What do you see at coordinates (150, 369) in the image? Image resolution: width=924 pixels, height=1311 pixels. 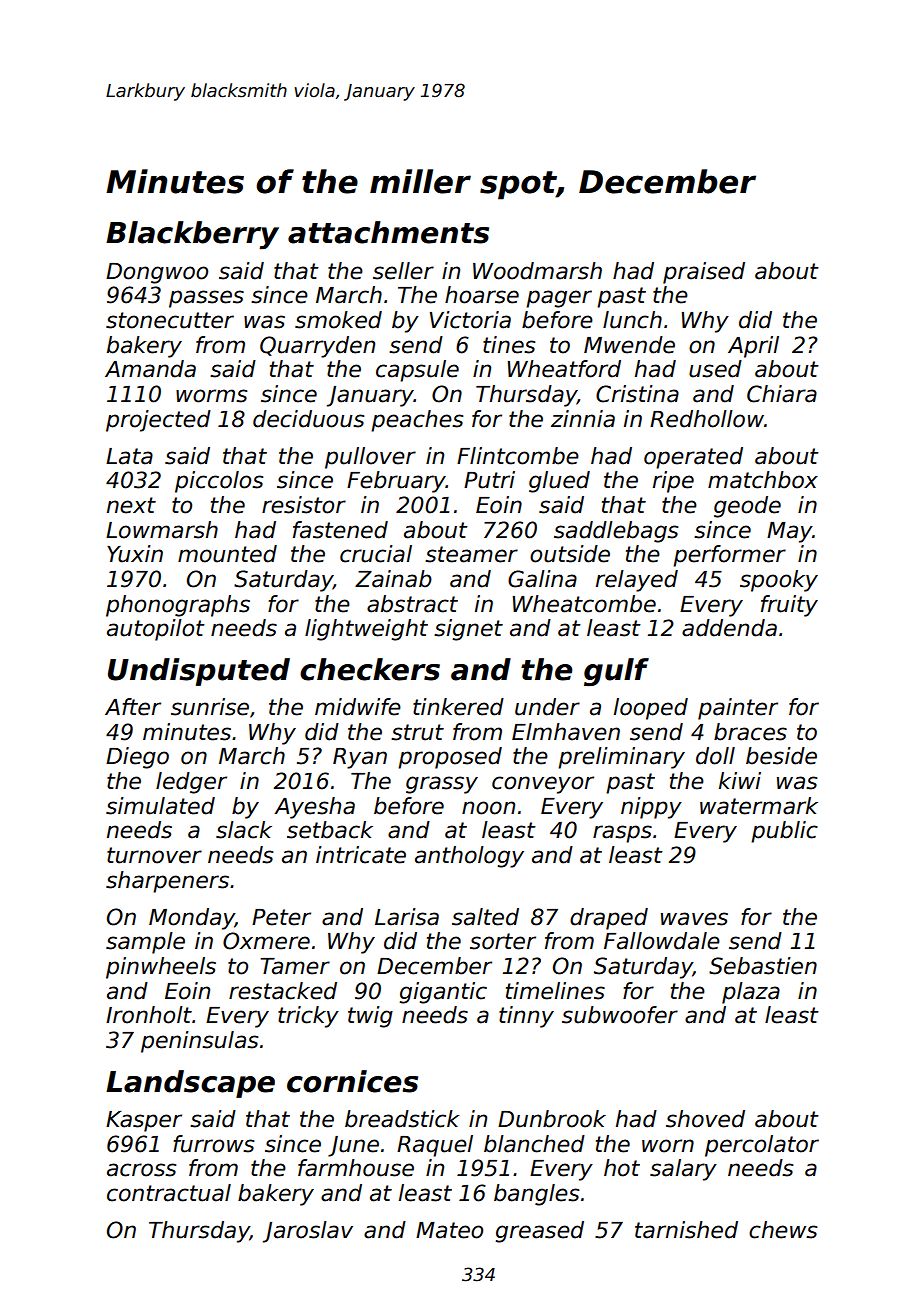 I see `Amanda` at bounding box center [150, 369].
